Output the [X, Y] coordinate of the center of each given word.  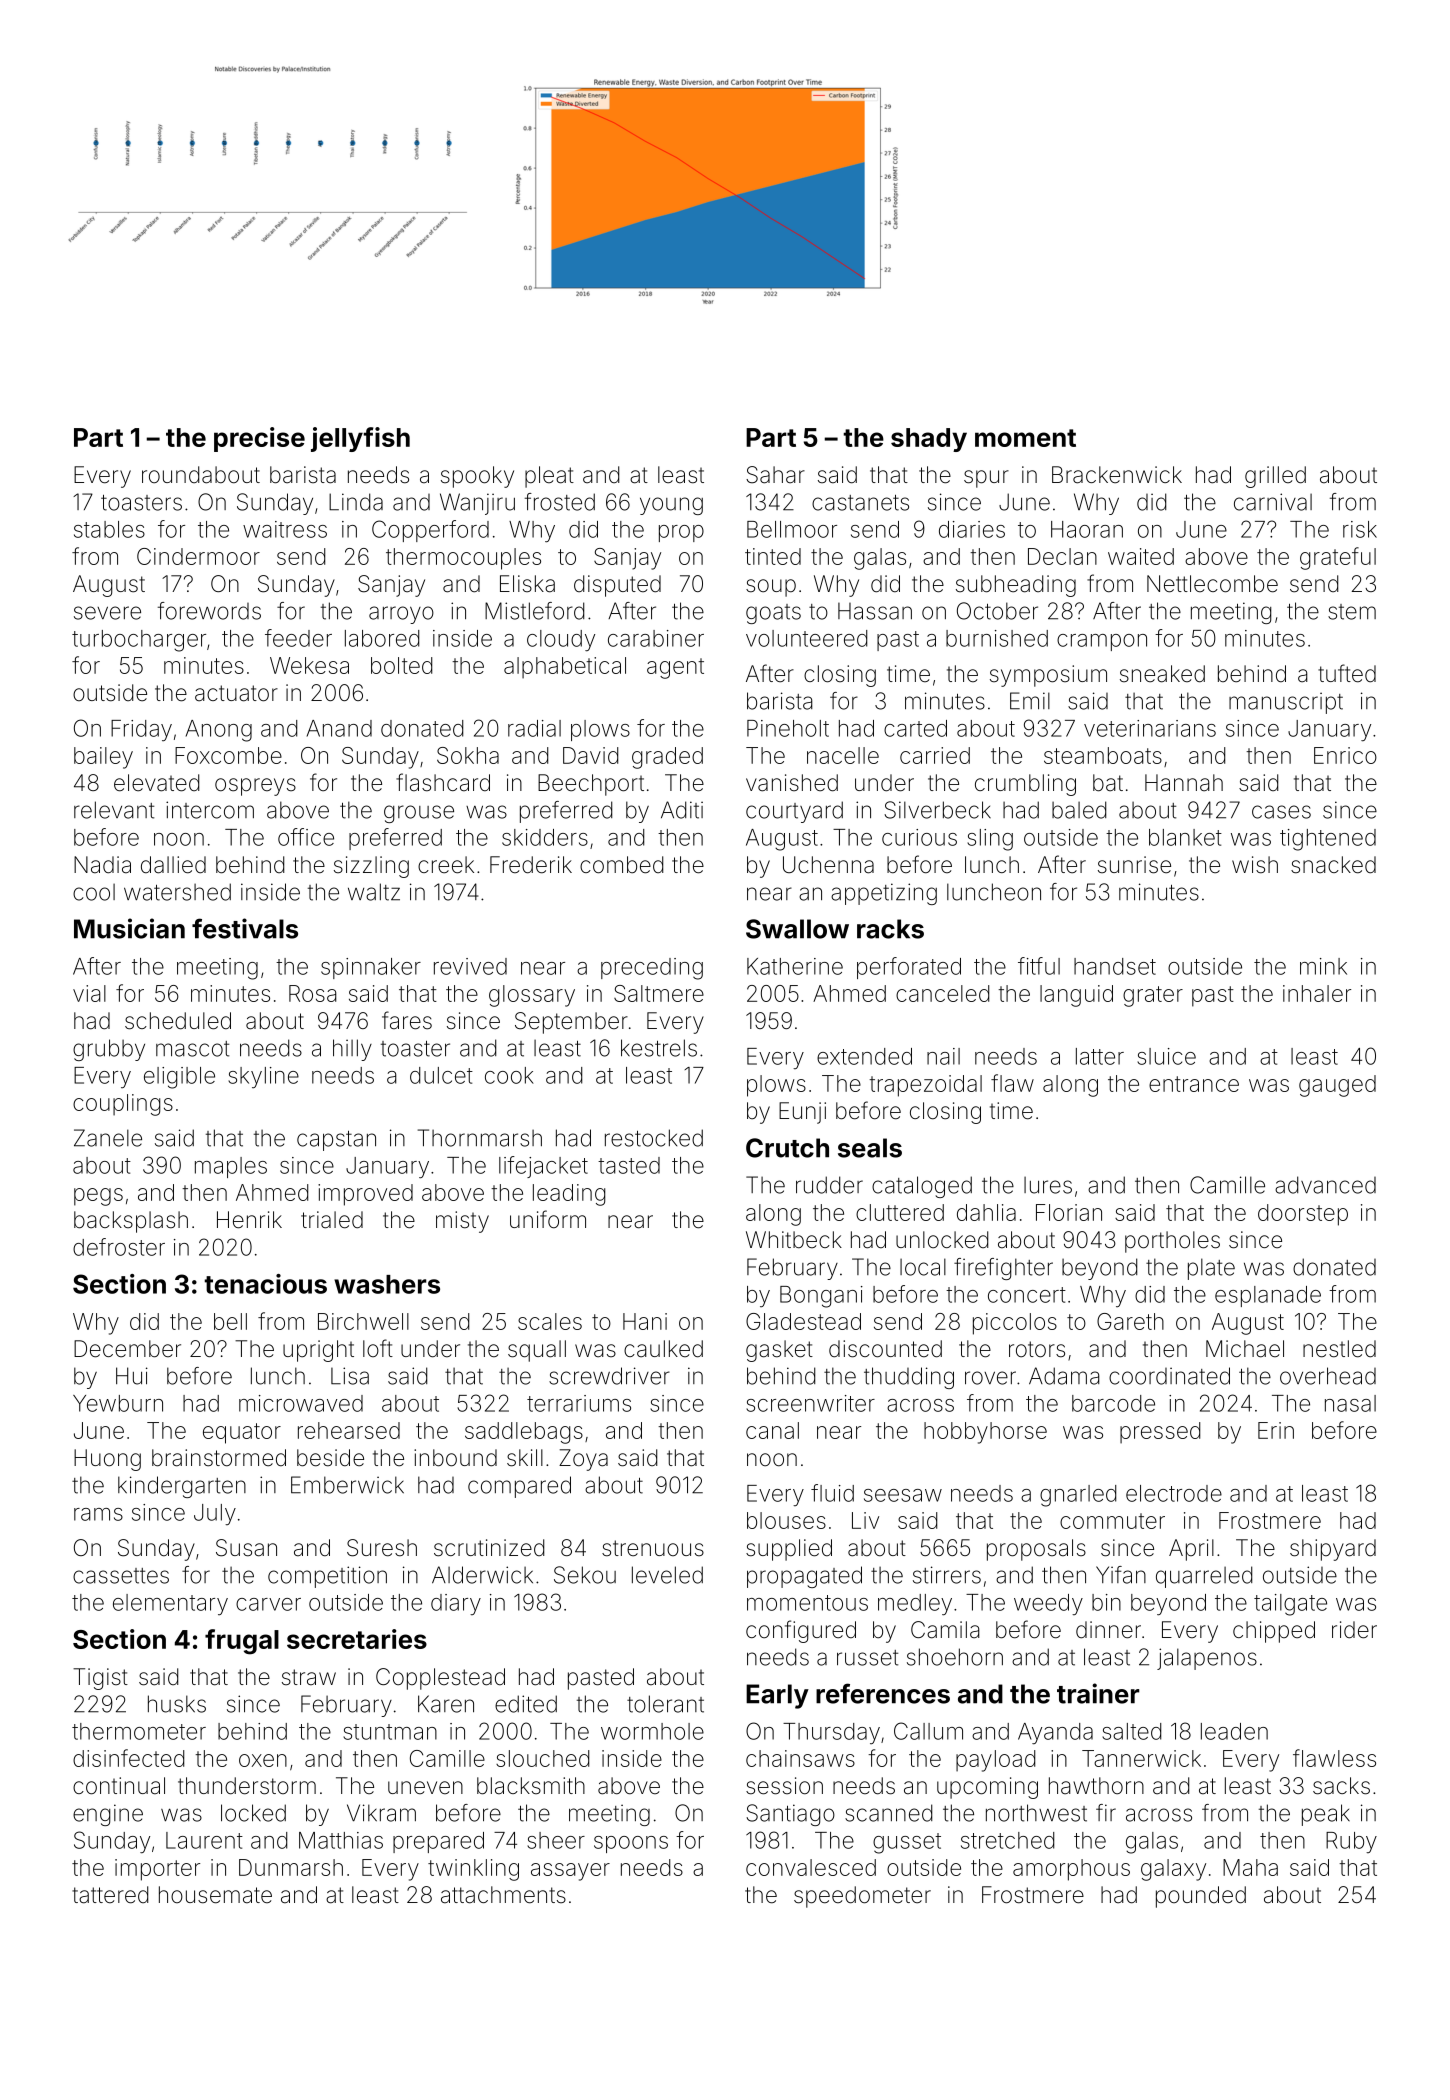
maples [231, 1167]
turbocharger [139, 641]
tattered [110, 1895]
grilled [1275, 477]
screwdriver [609, 1376]
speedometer [862, 1897]
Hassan [875, 611]
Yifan [1121, 1575]
